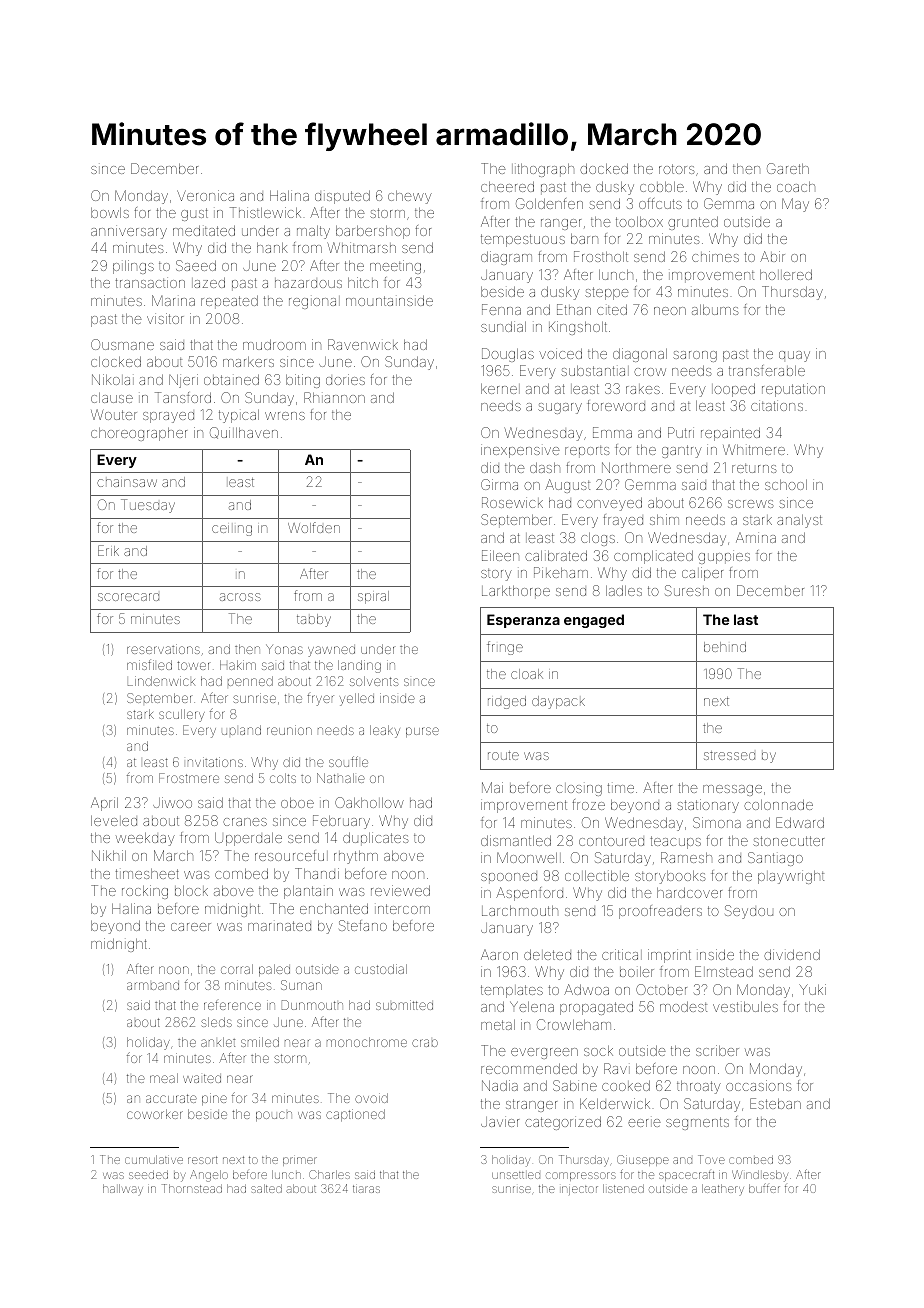 The image size is (924, 1308). I want to click on Edward, so click(800, 822).
